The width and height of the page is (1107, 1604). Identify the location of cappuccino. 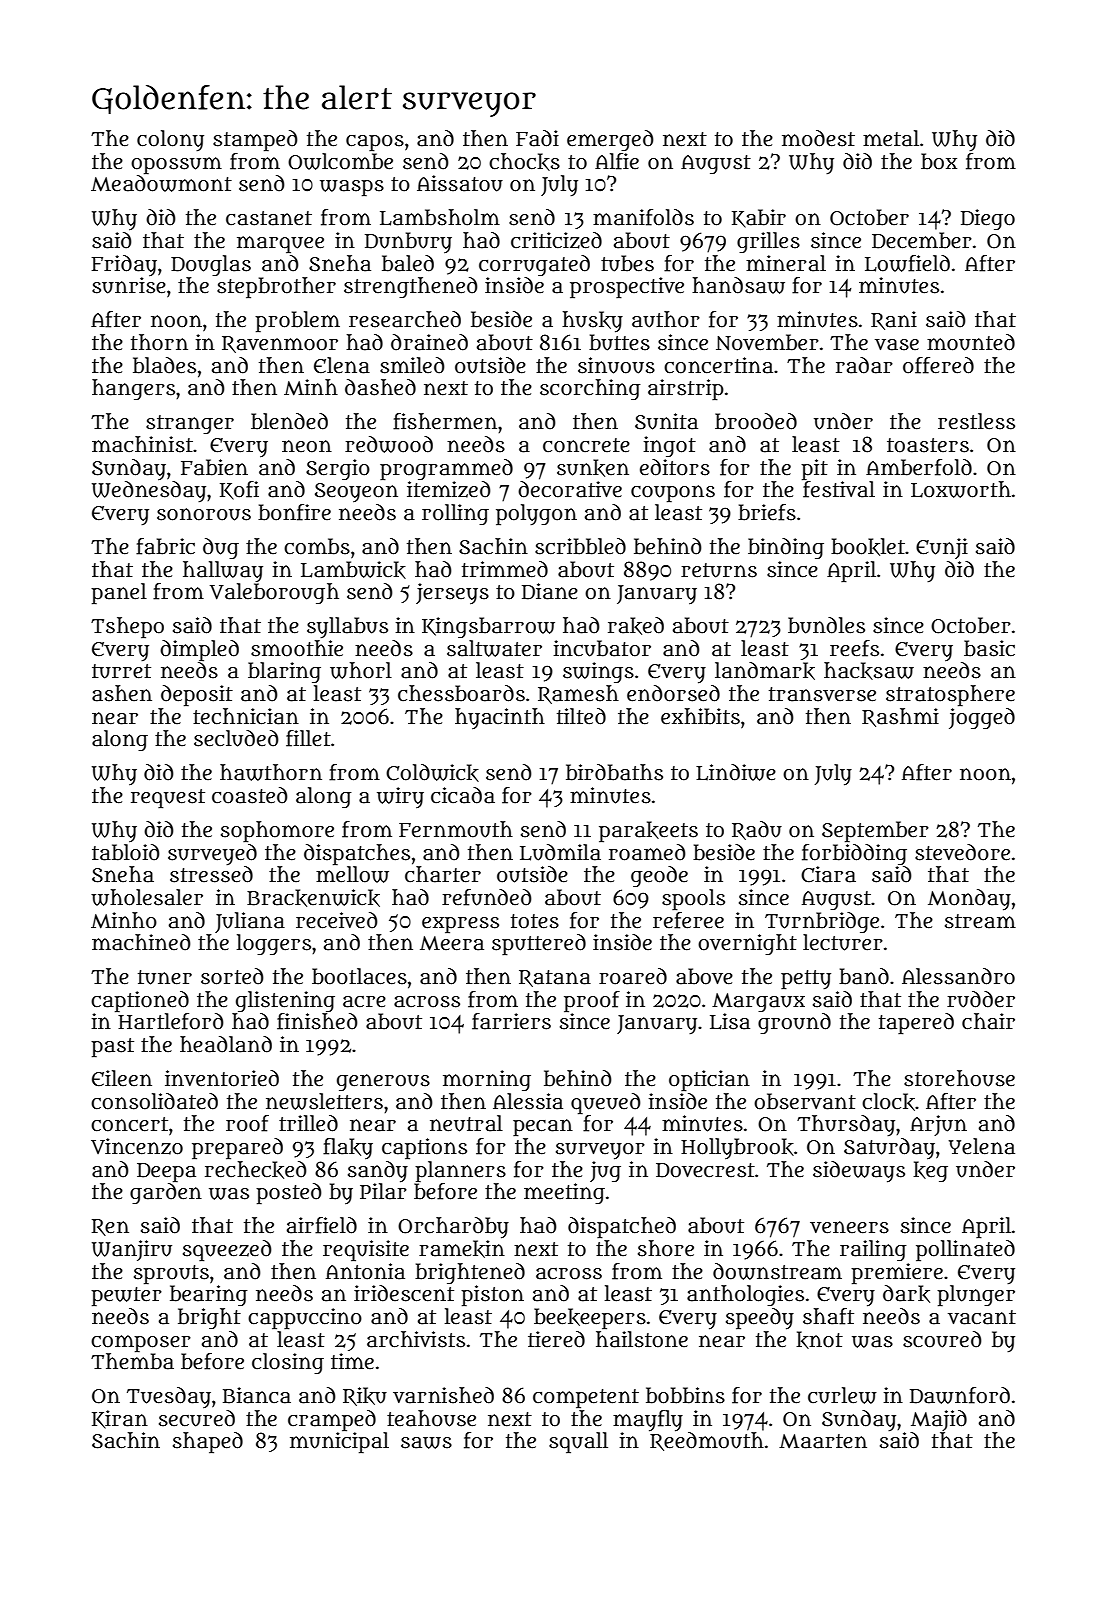
(305, 1319).
